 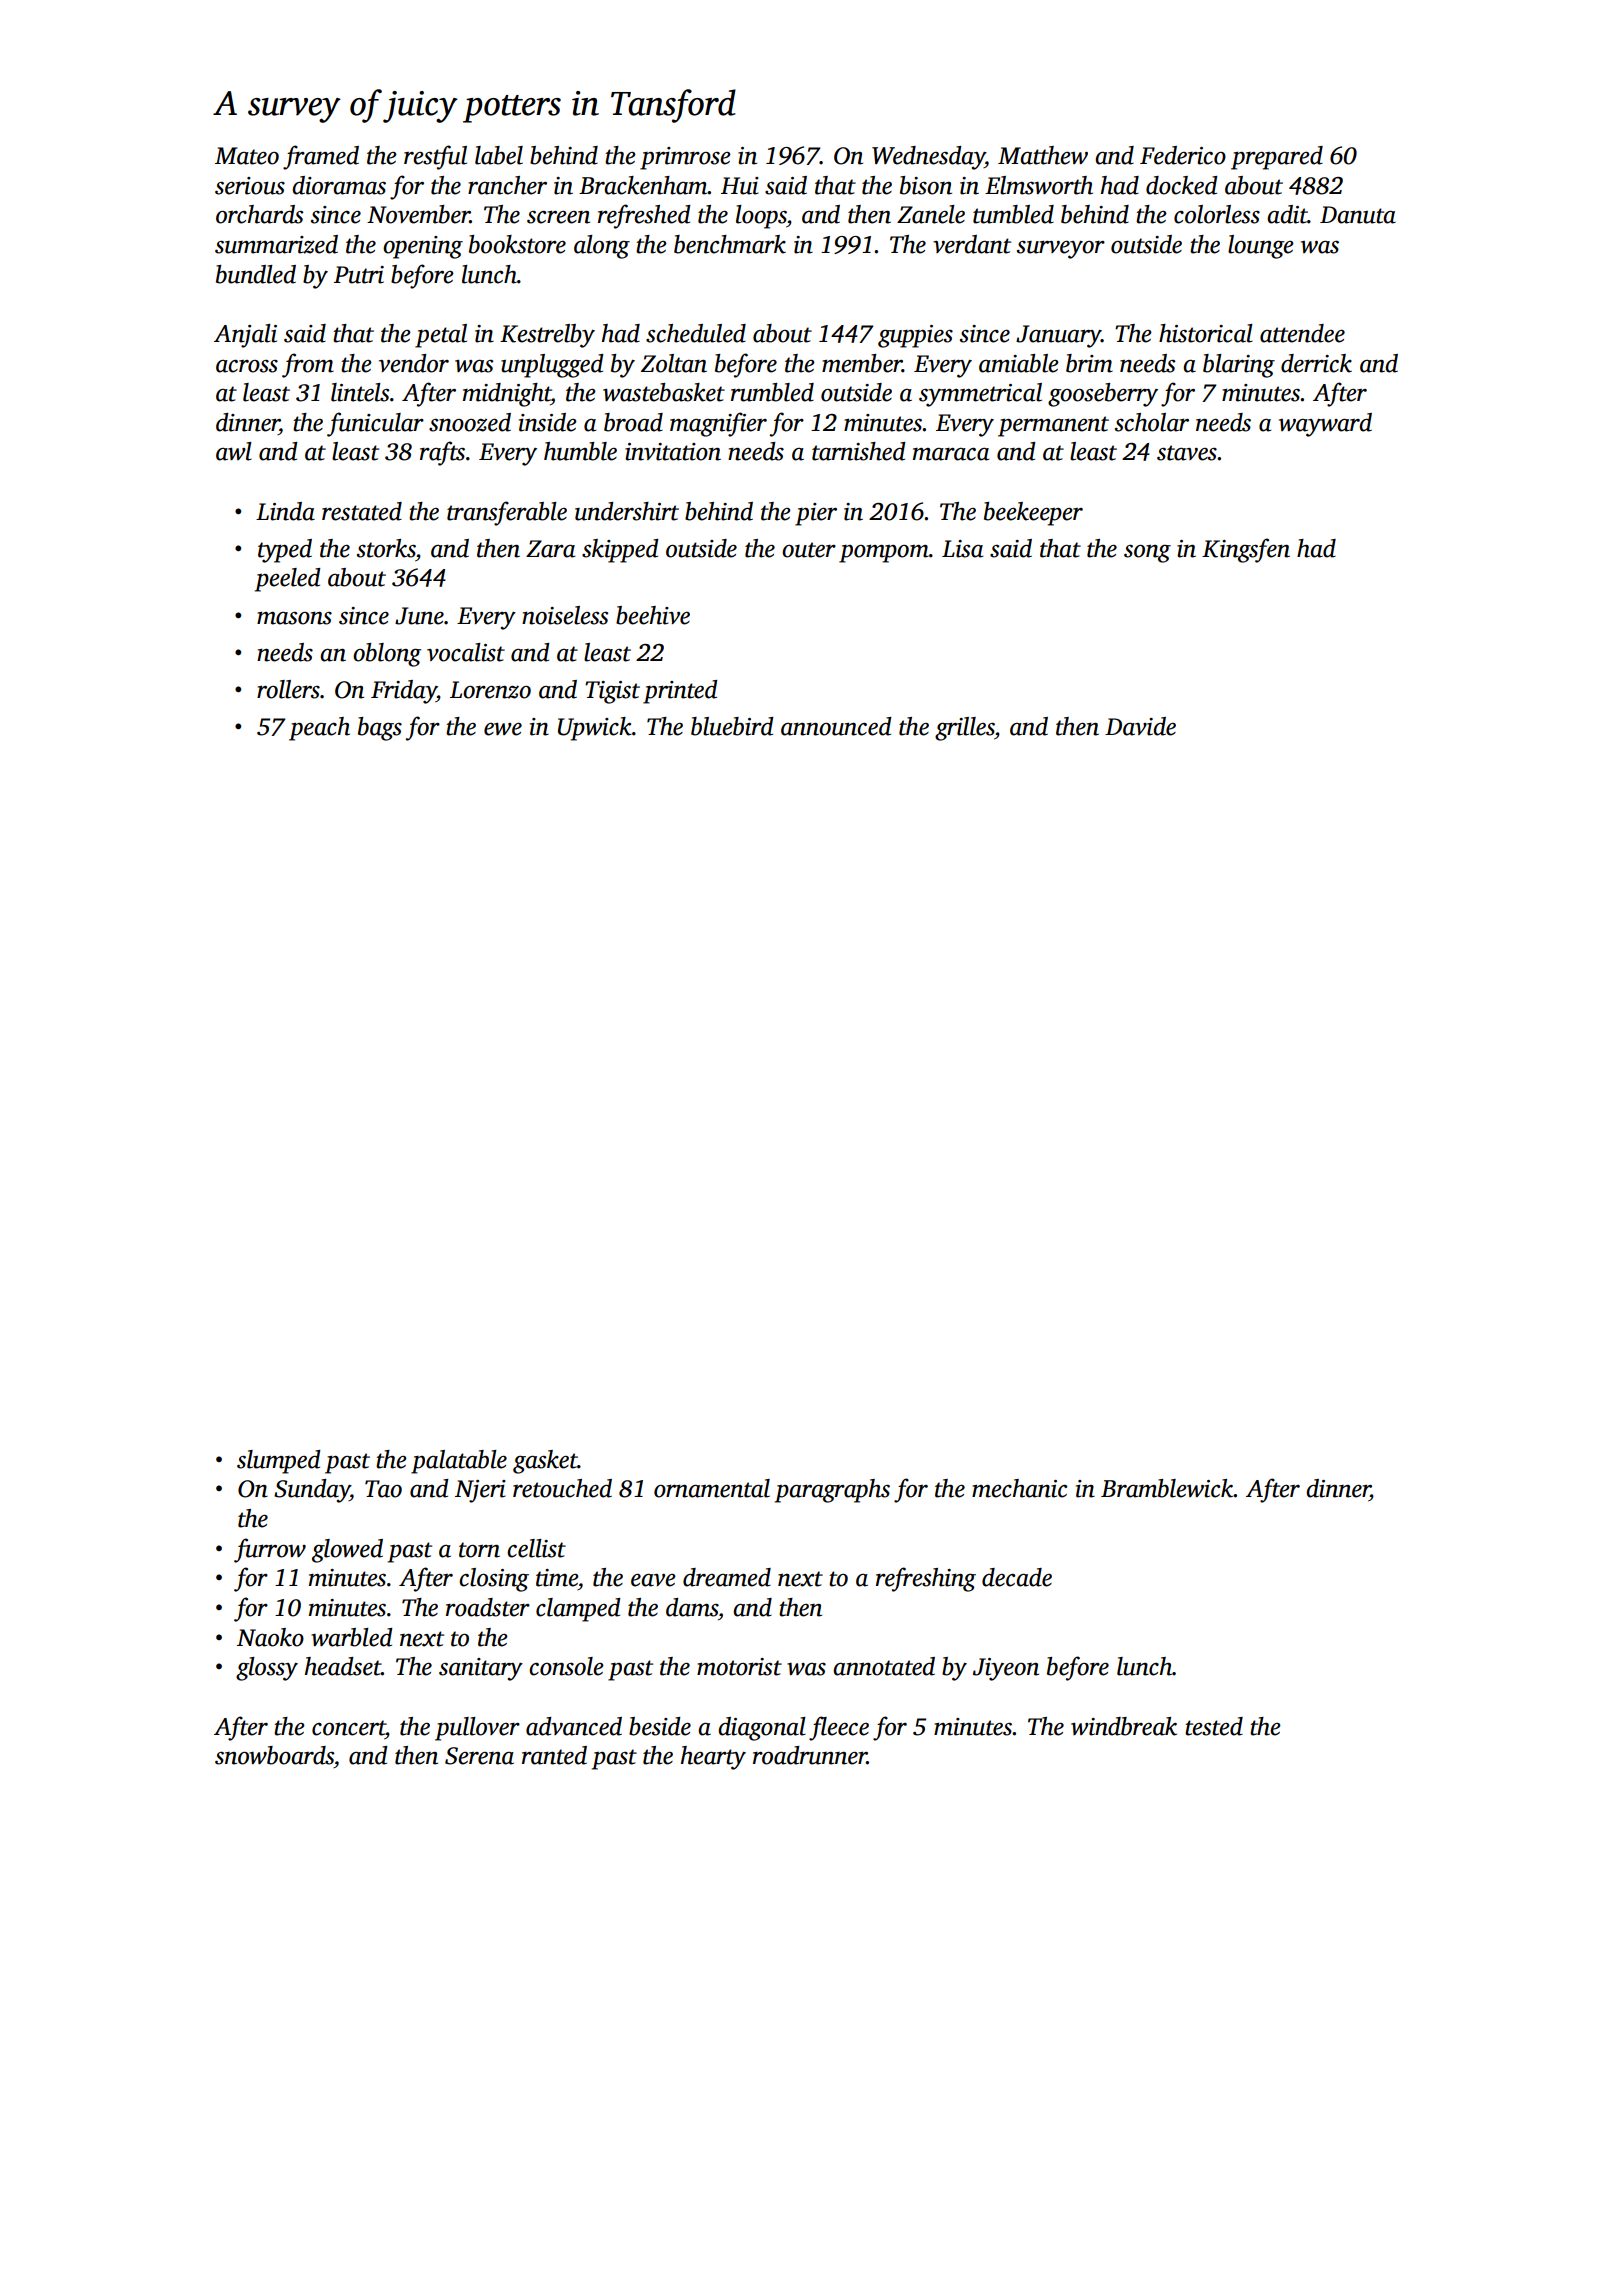 What do you see at coordinates (250, 186) in the document?
I see `serious` at bounding box center [250, 186].
